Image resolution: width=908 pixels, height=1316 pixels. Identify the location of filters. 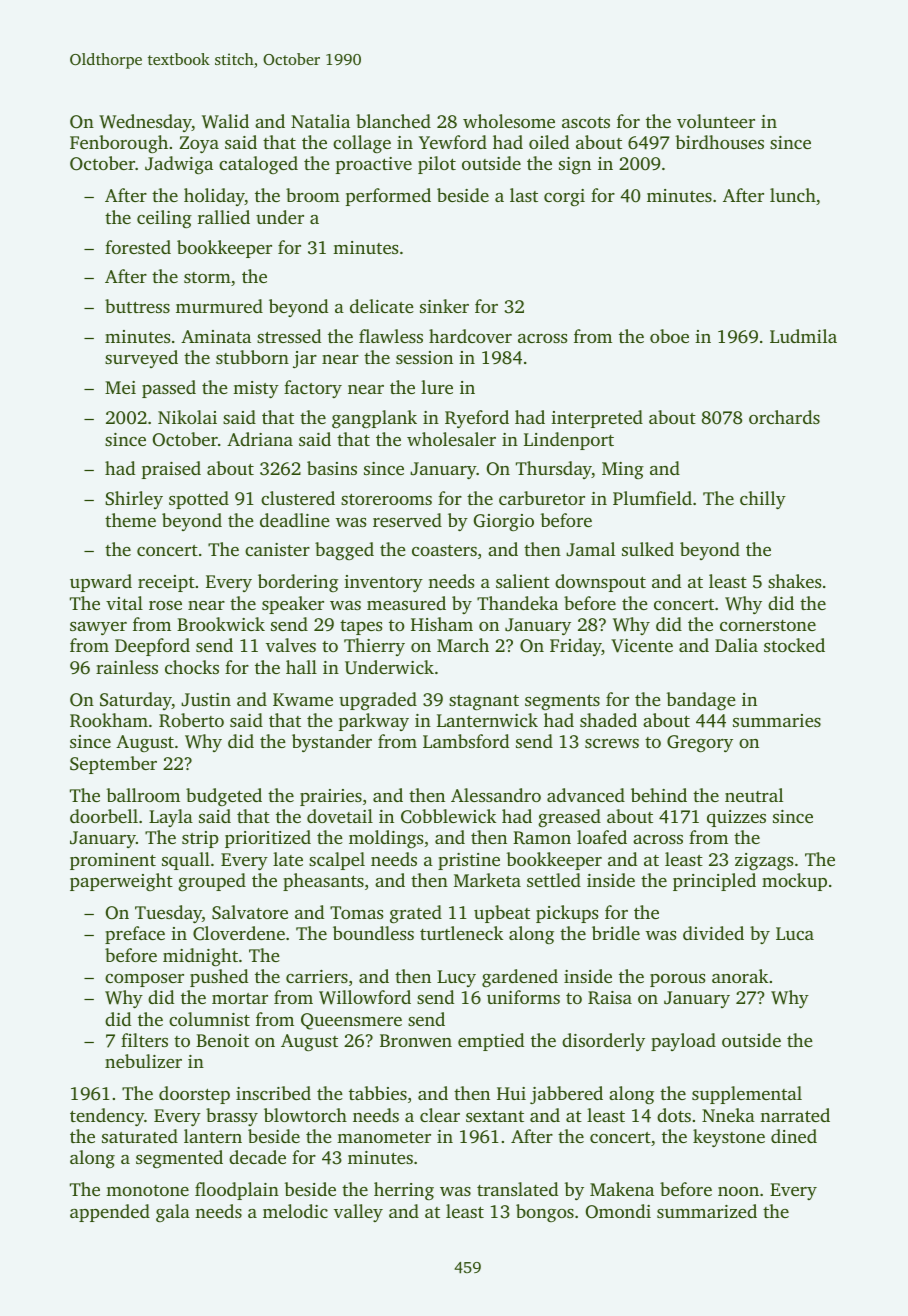
(144, 1040).
